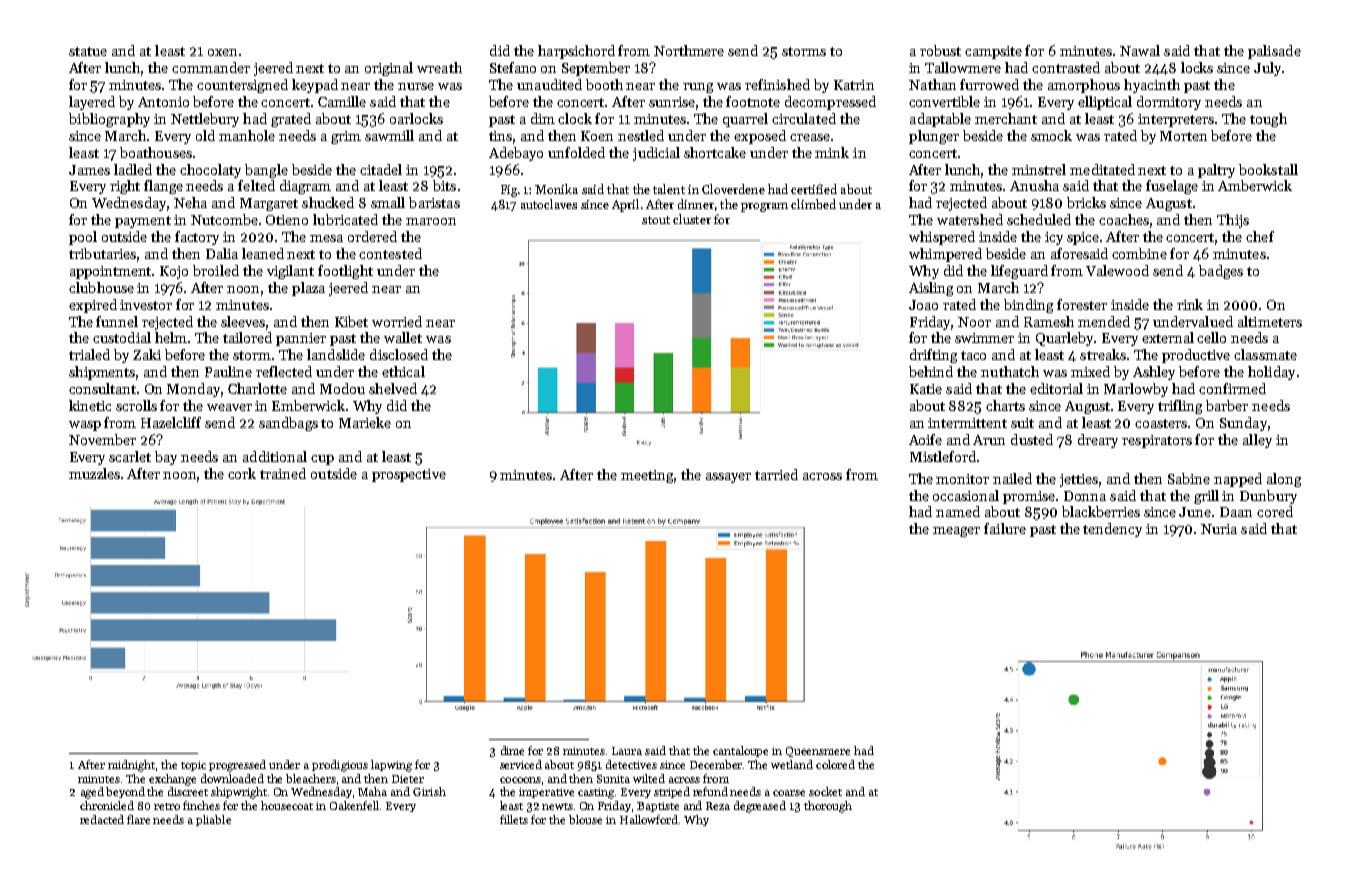  I want to click on tarried, so click(776, 474).
